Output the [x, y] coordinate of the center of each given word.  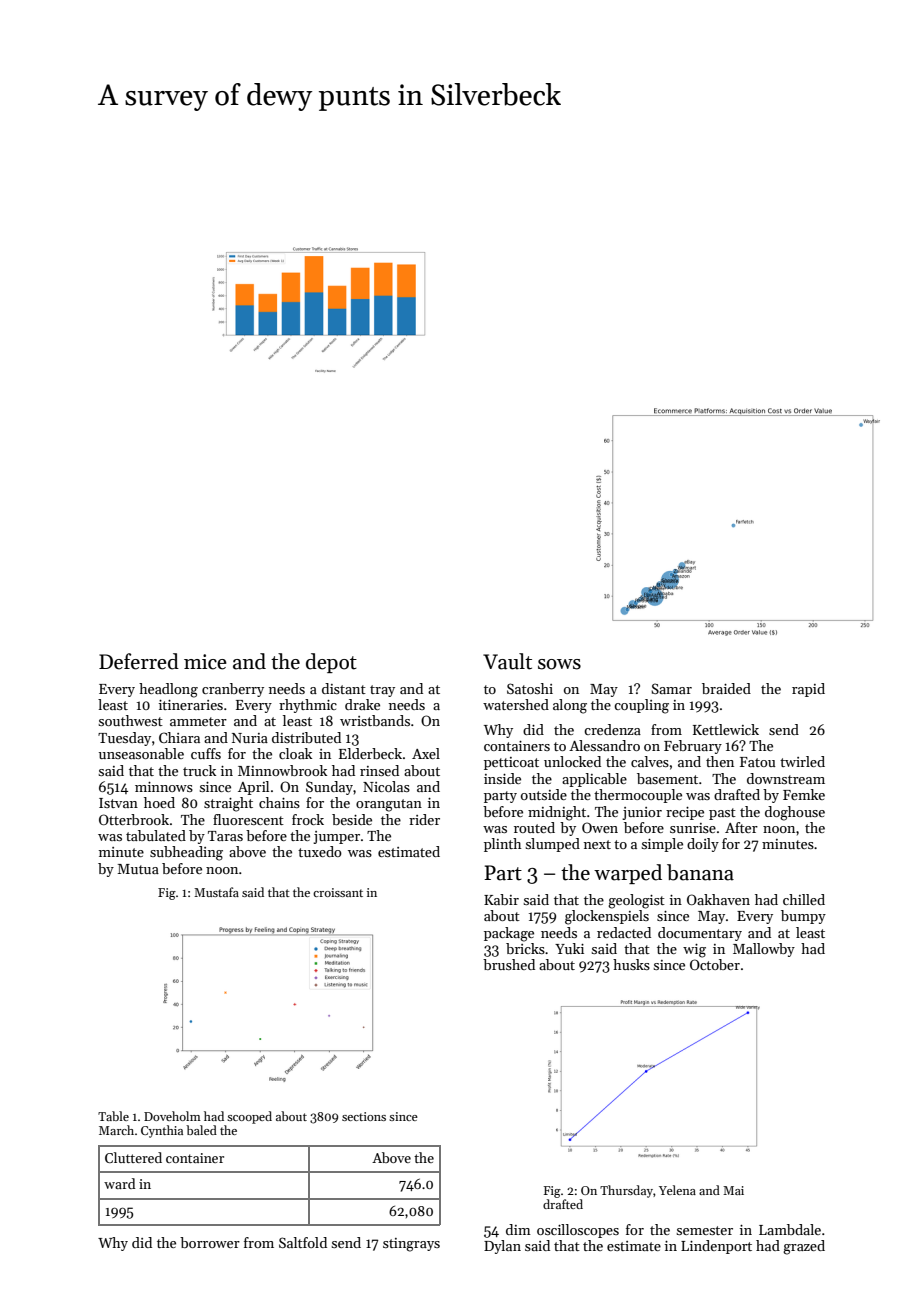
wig [694, 951]
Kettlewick [726, 729]
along [570, 706]
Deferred [139, 661]
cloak [295, 753]
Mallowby [764, 950]
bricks [525, 948]
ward [119, 1183]
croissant [338, 892]
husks [631, 964]
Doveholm [172, 1116]
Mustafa [216, 892]
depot [331, 663]
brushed [509, 964]
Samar [671, 688]
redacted [624, 932]
